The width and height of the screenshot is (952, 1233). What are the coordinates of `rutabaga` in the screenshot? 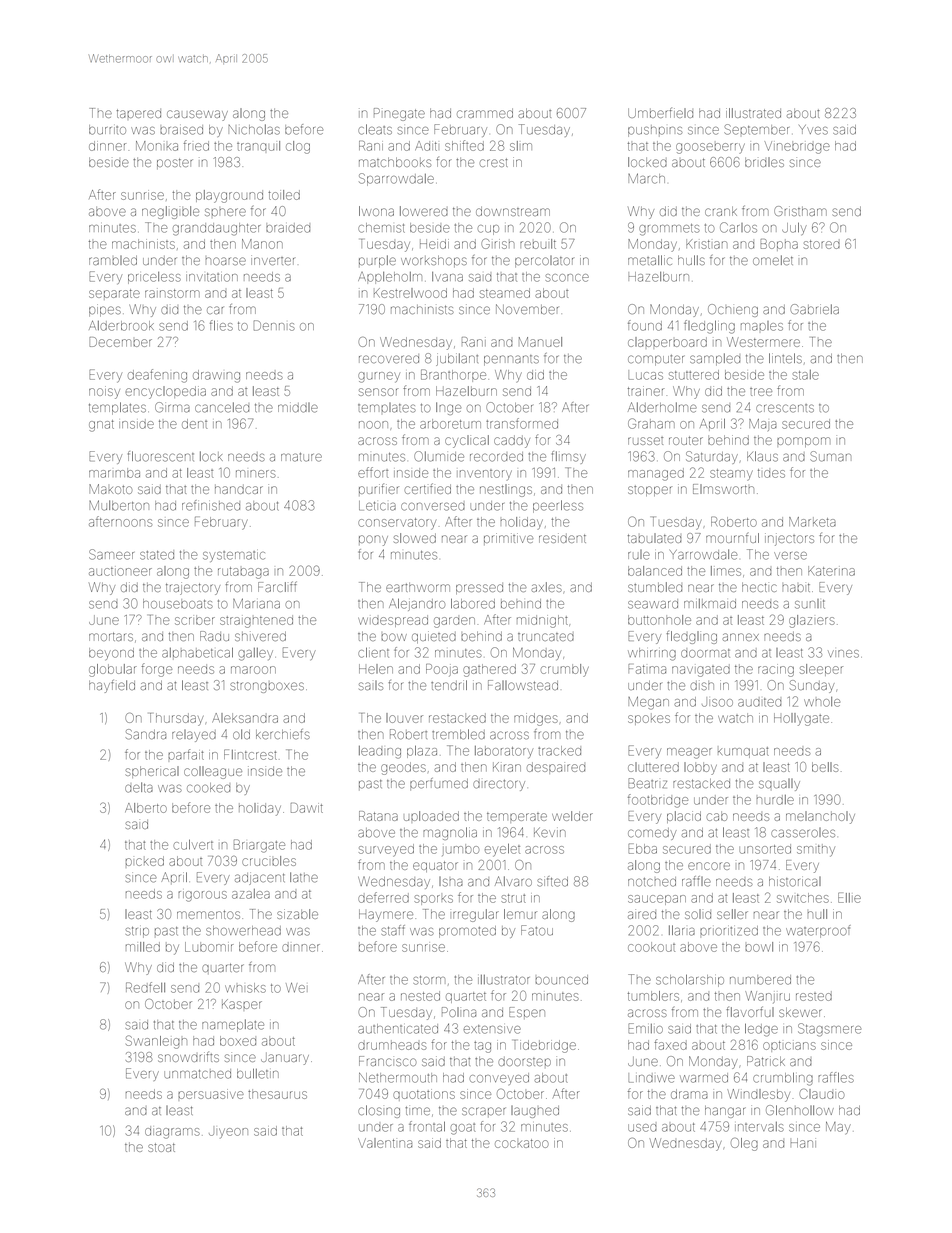 It's located at (243, 573).
